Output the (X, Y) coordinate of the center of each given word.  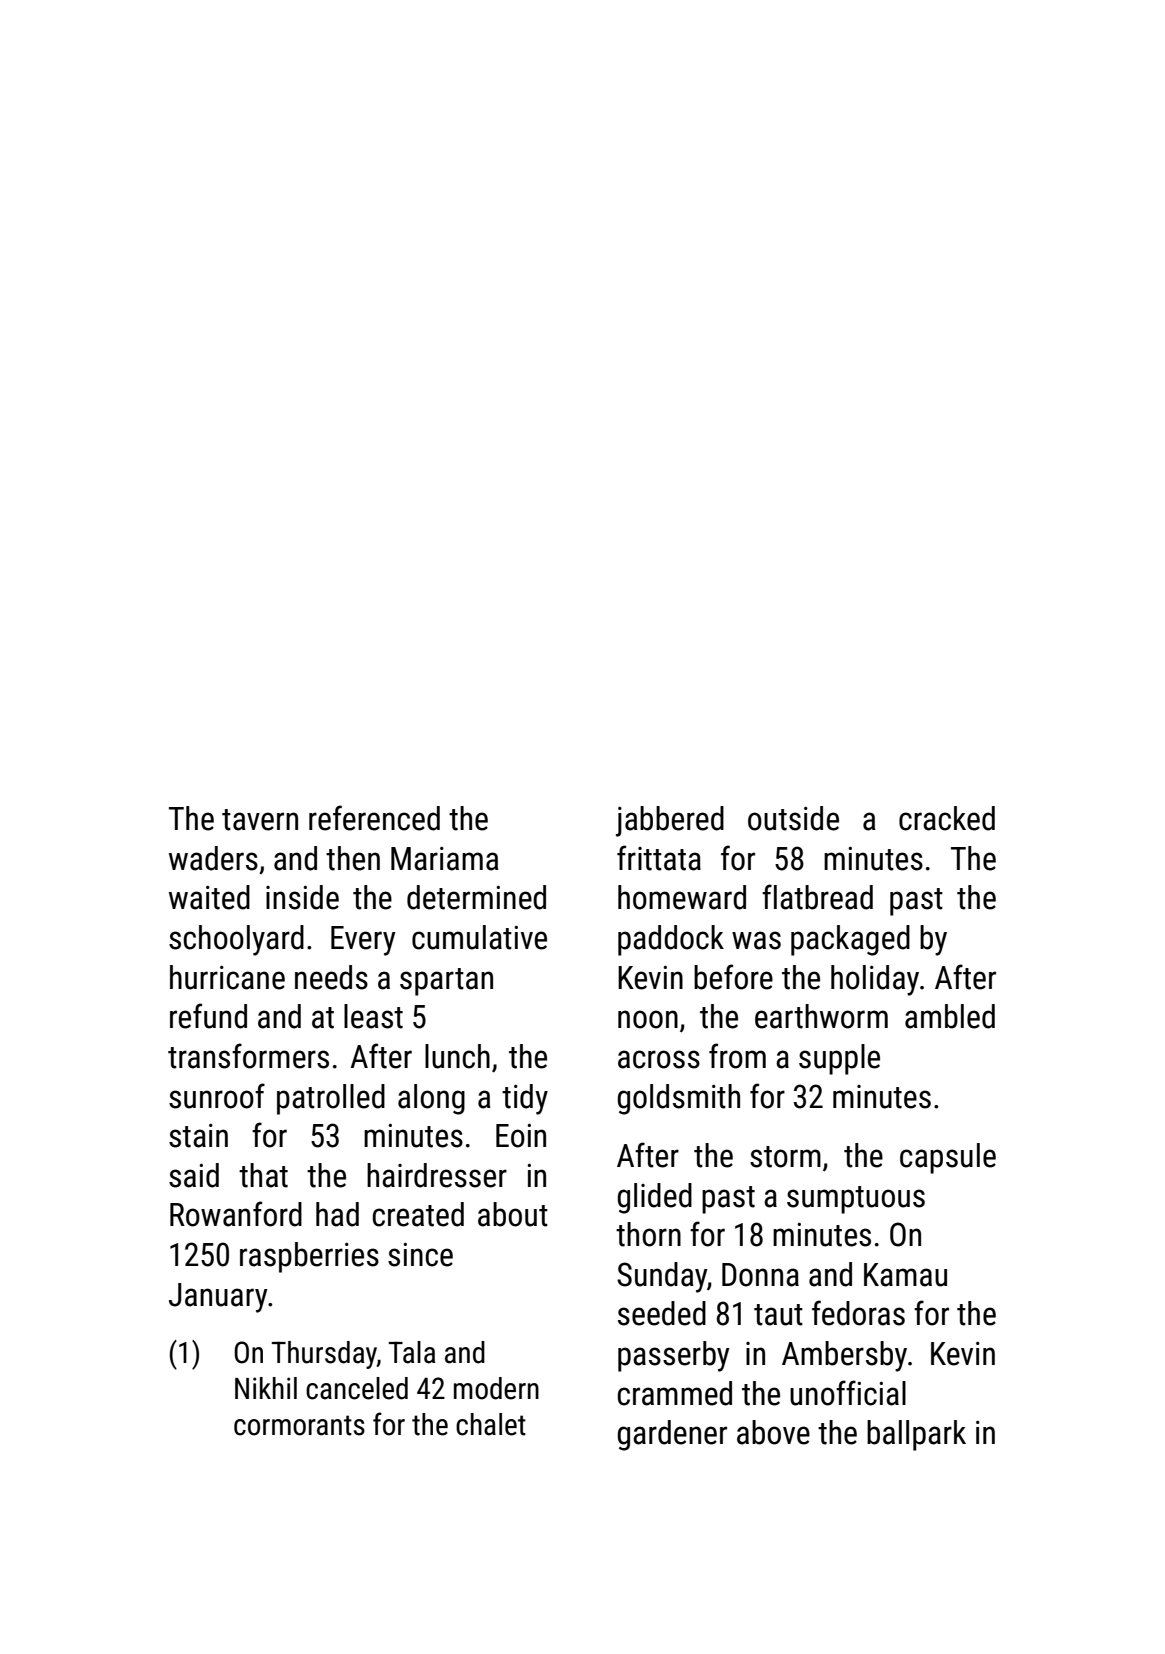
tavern (260, 820)
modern (496, 1388)
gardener (672, 1435)
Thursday (324, 1355)
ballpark (916, 1435)
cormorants (299, 1425)
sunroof (217, 1096)
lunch (457, 1056)
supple (839, 1059)
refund (208, 1016)
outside (793, 818)
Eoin (521, 1136)
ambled (950, 1016)
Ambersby (844, 1356)
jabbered (670, 821)
